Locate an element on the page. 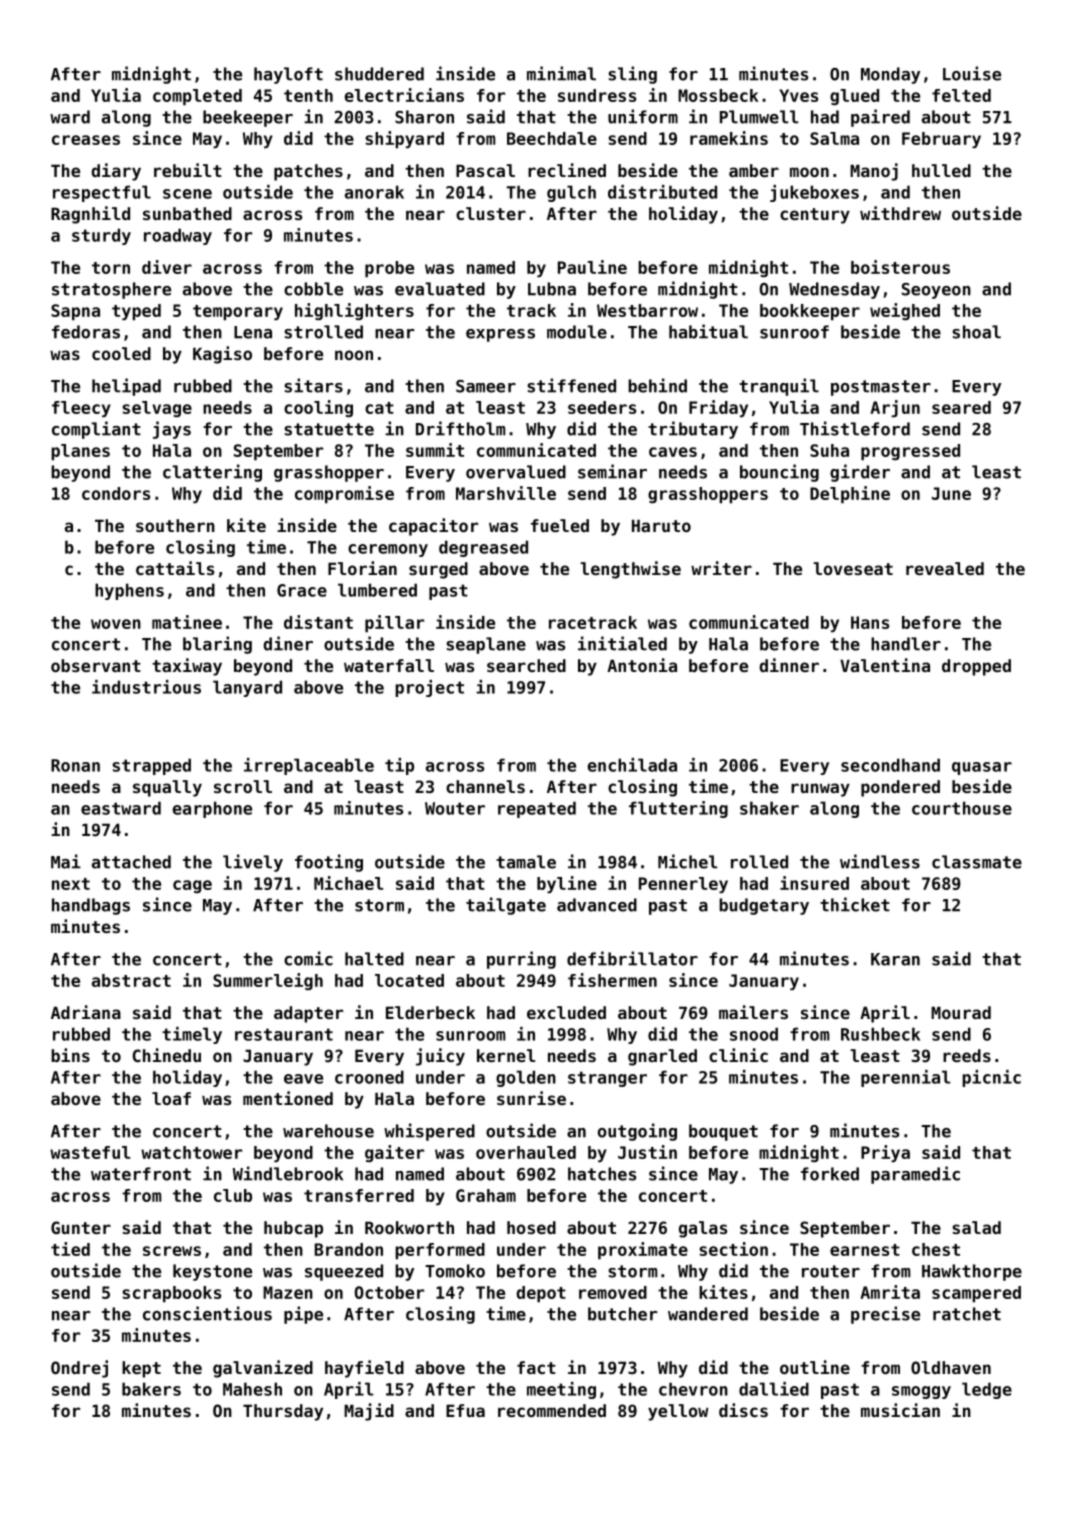 This page has height=1530, width=1082. creases is located at coordinates (86, 140).
